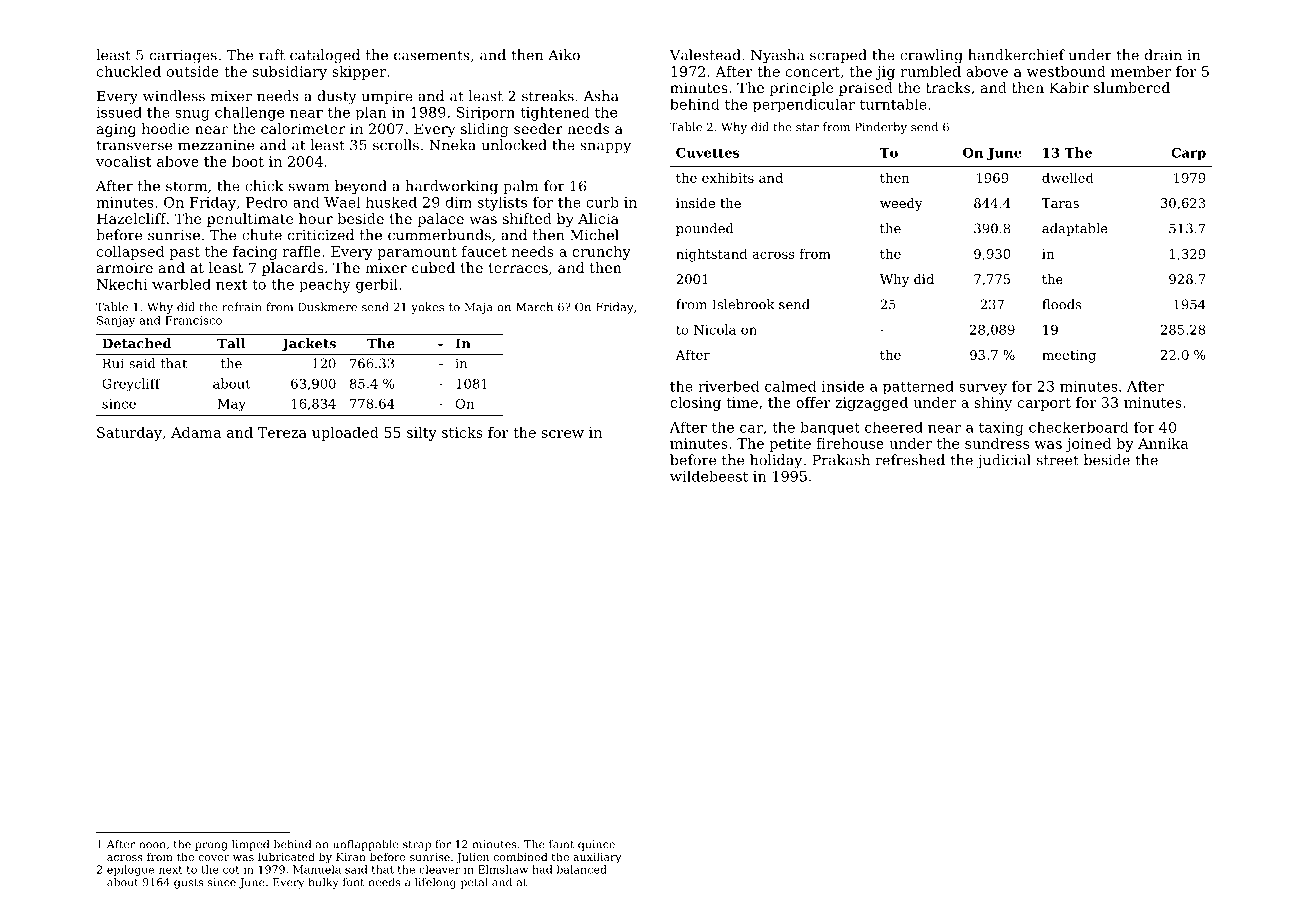  Describe the element at coordinates (345, 434) in the screenshot. I see `uploaded` at that location.
